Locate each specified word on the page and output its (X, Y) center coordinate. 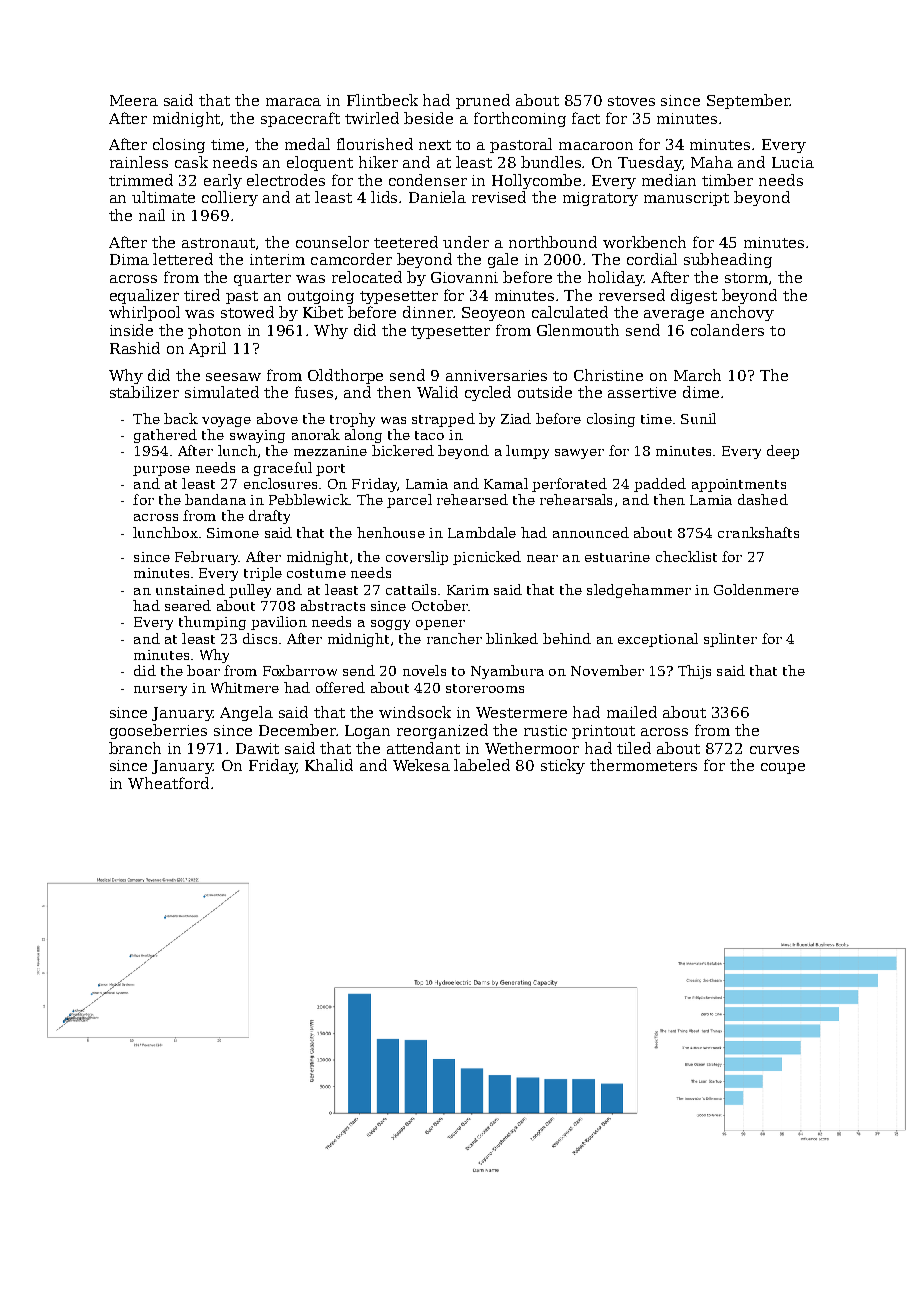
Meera (134, 100)
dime (701, 392)
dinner (428, 312)
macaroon (596, 146)
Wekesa (421, 765)
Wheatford (168, 783)
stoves (631, 101)
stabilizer (144, 392)
